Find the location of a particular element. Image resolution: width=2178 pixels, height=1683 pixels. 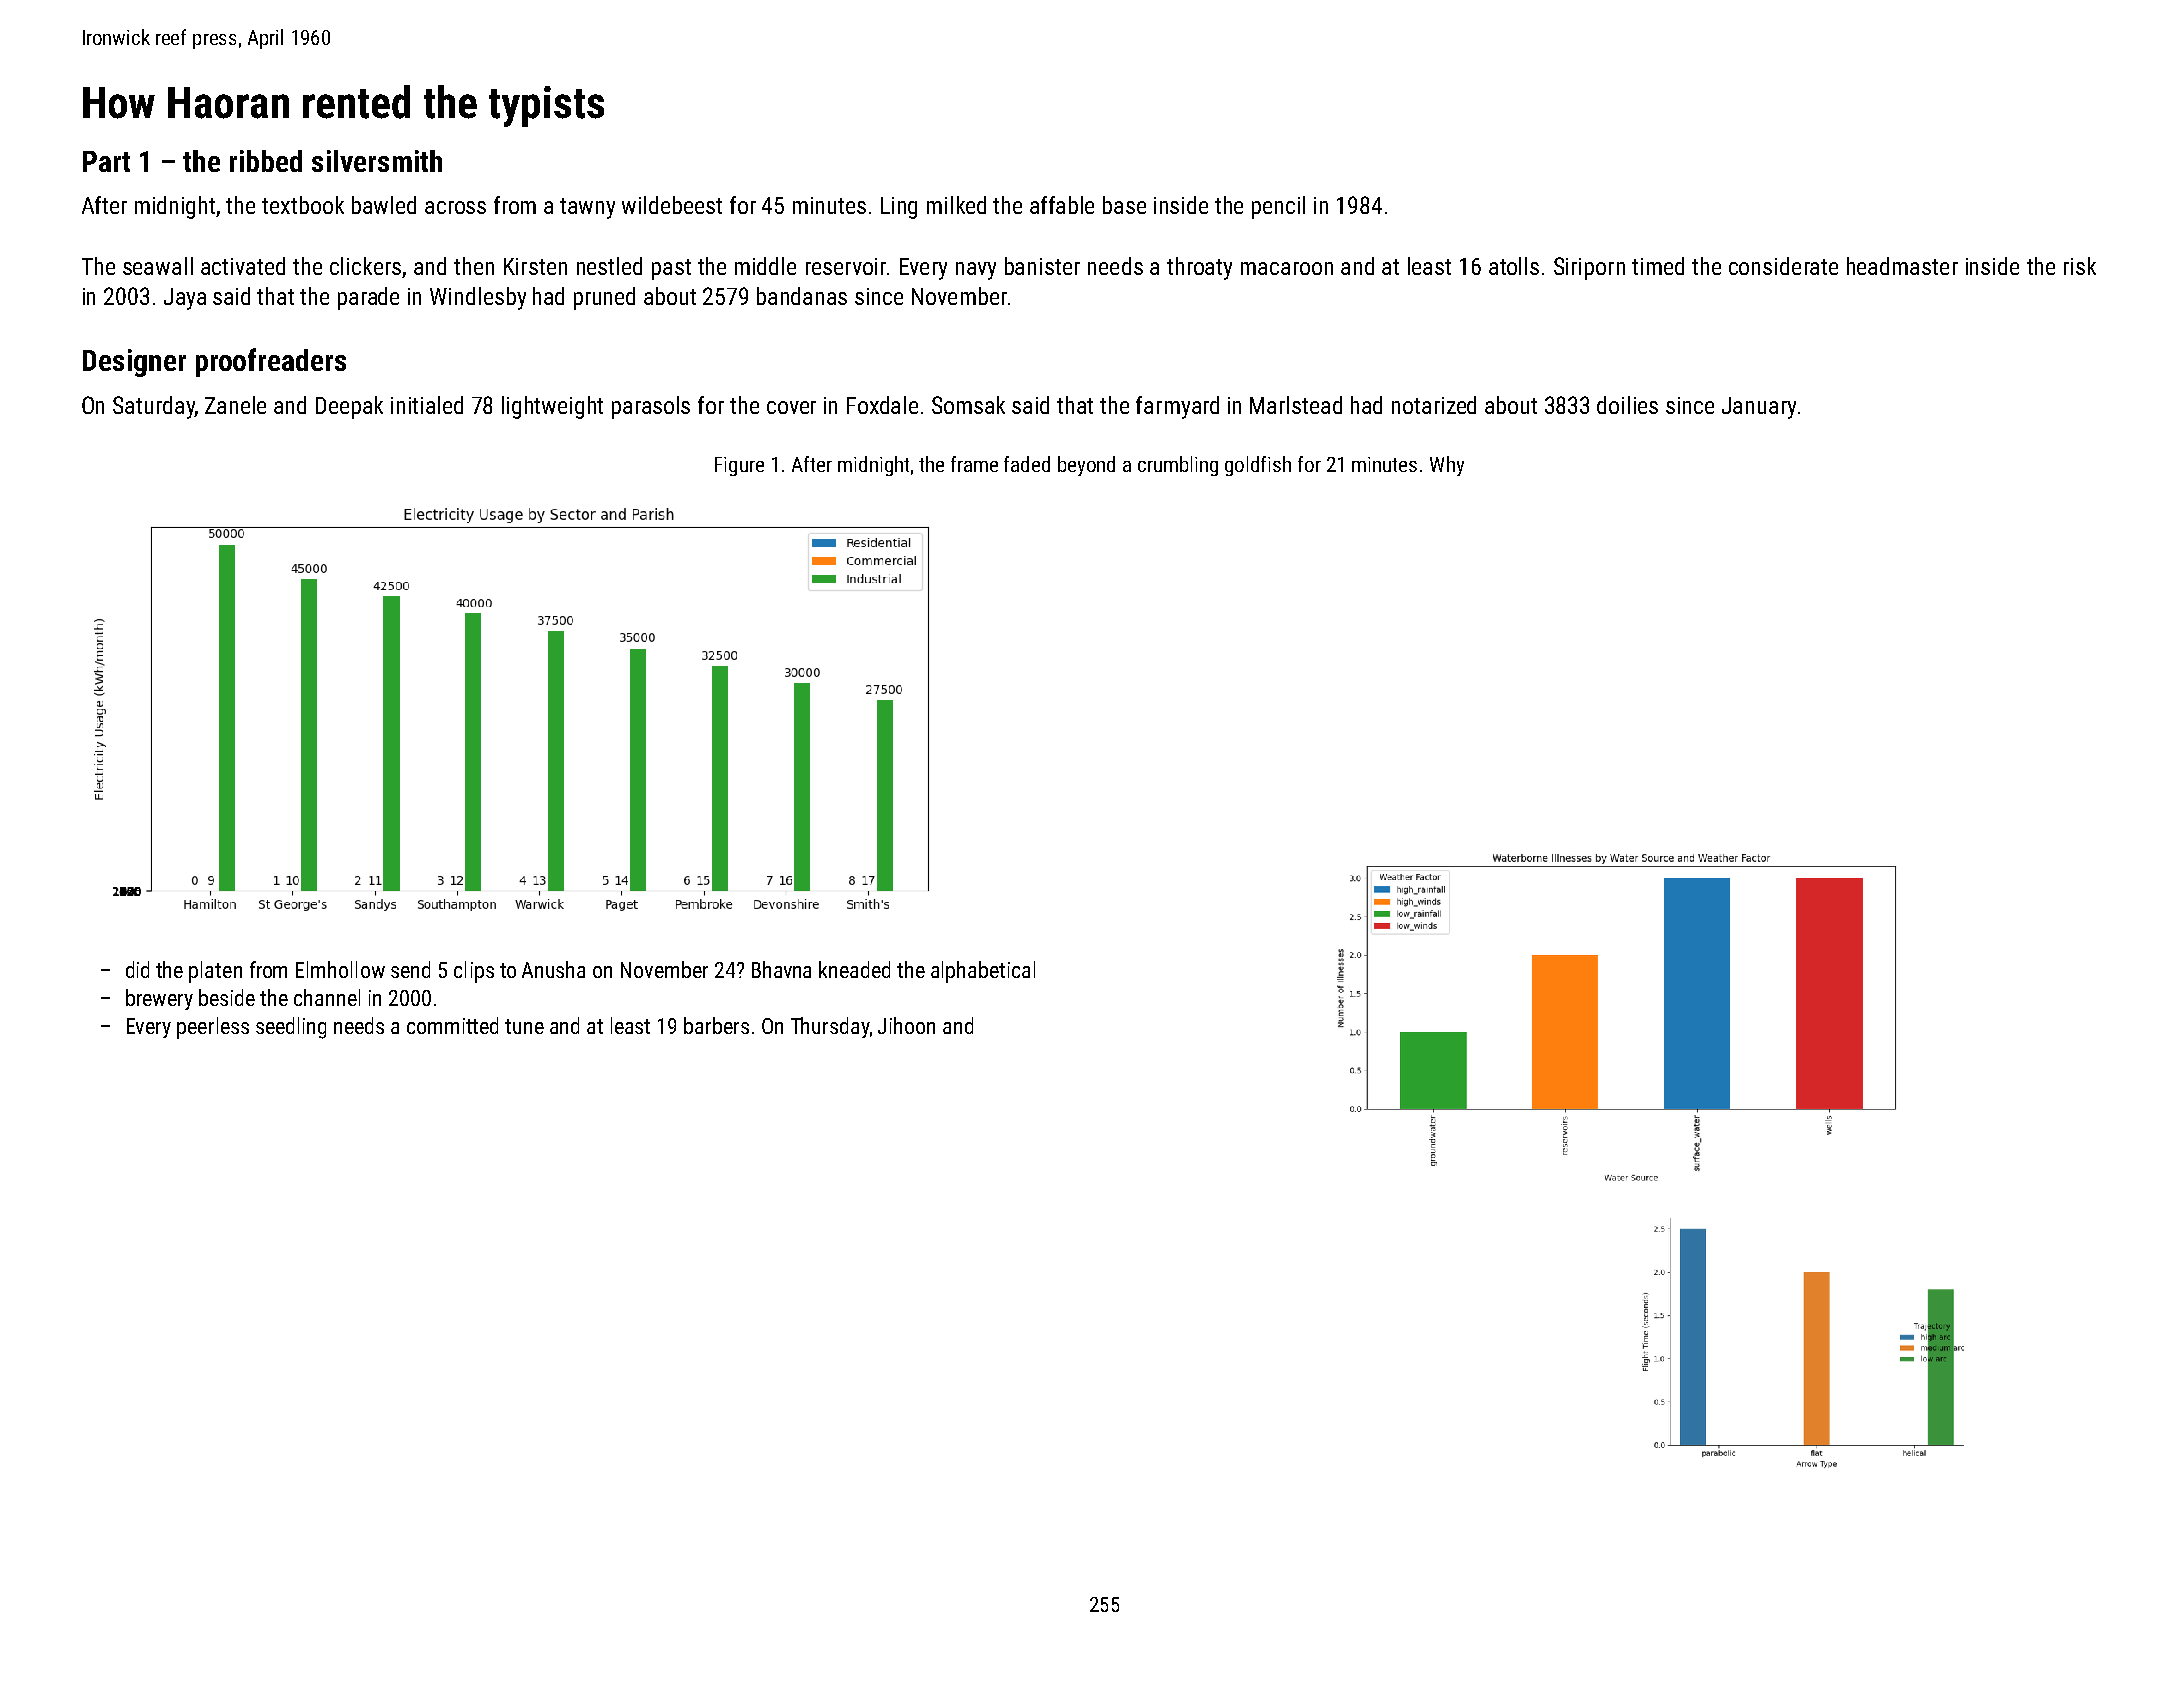

considerate is located at coordinates (1783, 266).
